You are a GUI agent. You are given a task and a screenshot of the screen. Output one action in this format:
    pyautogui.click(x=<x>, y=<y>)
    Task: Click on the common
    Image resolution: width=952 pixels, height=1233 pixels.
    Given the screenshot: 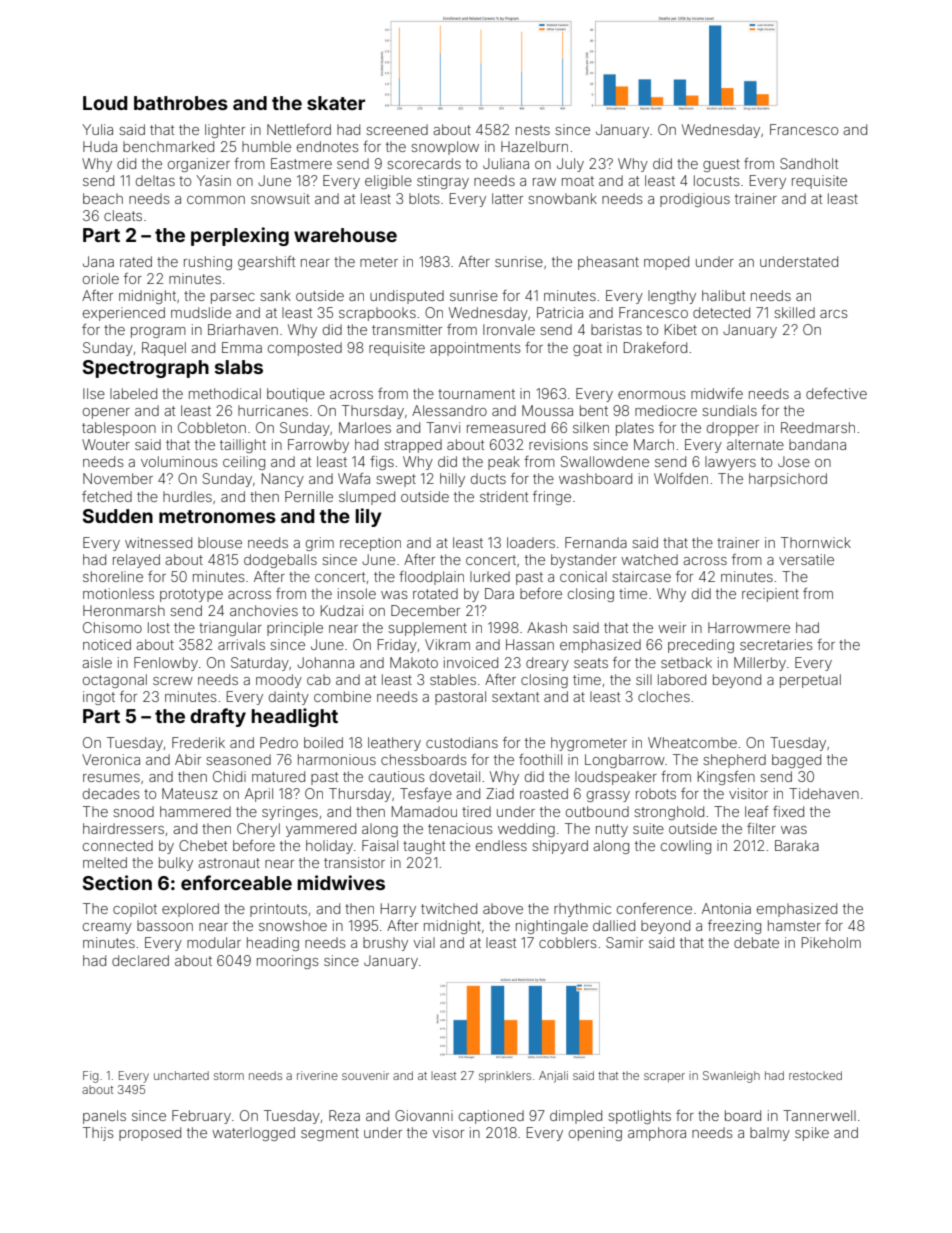 What is the action you would take?
    pyautogui.click(x=216, y=200)
